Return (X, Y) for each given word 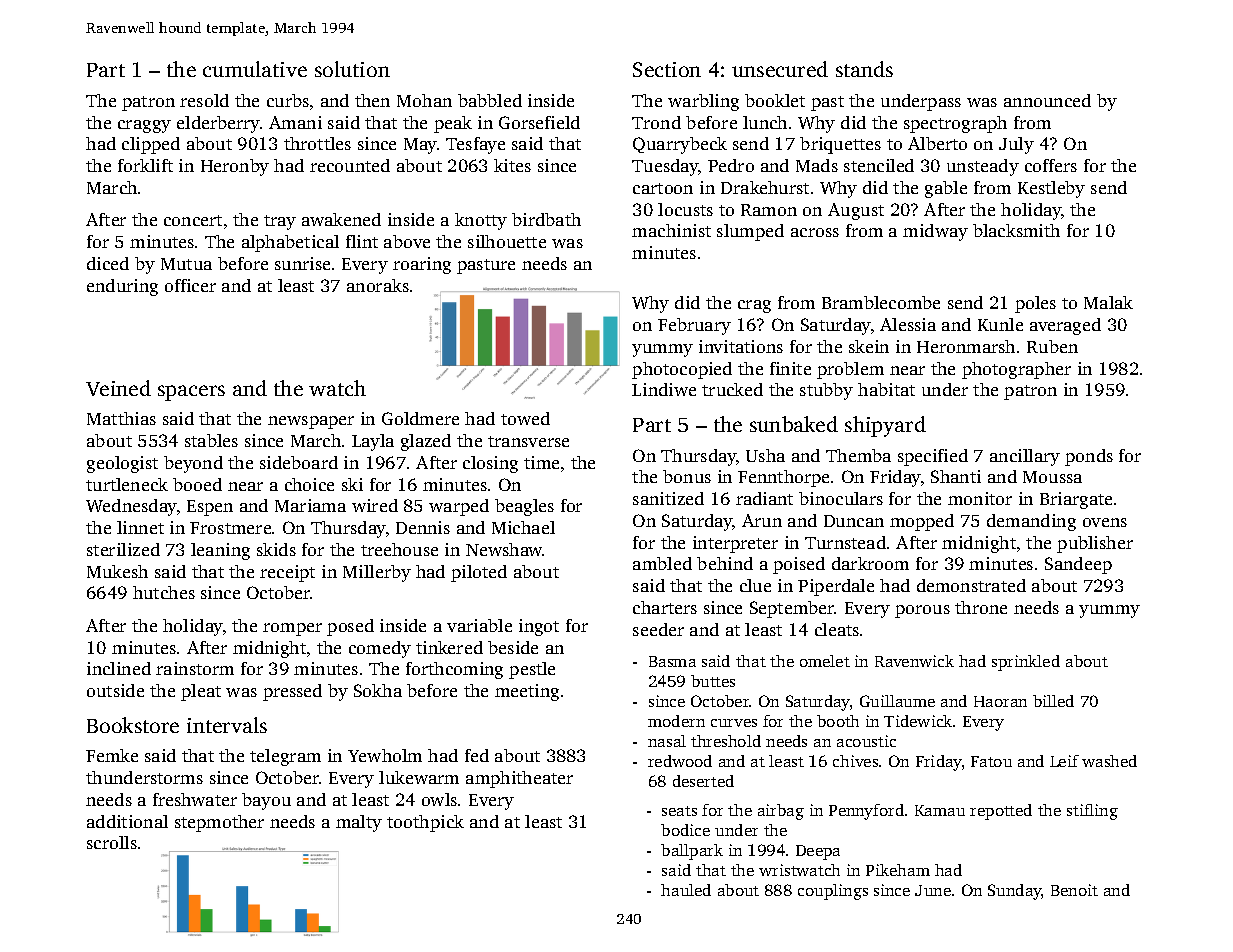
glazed (426, 442)
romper (292, 629)
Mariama (310, 505)
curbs (288, 100)
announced (1047, 100)
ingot (539, 627)
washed (1109, 761)
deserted (703, 781)
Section (667, 69)
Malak (1108, 302)
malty (359, 823)
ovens (1105, 522)
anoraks (378, 285)
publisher (1095, 544)
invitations (741, 346)
